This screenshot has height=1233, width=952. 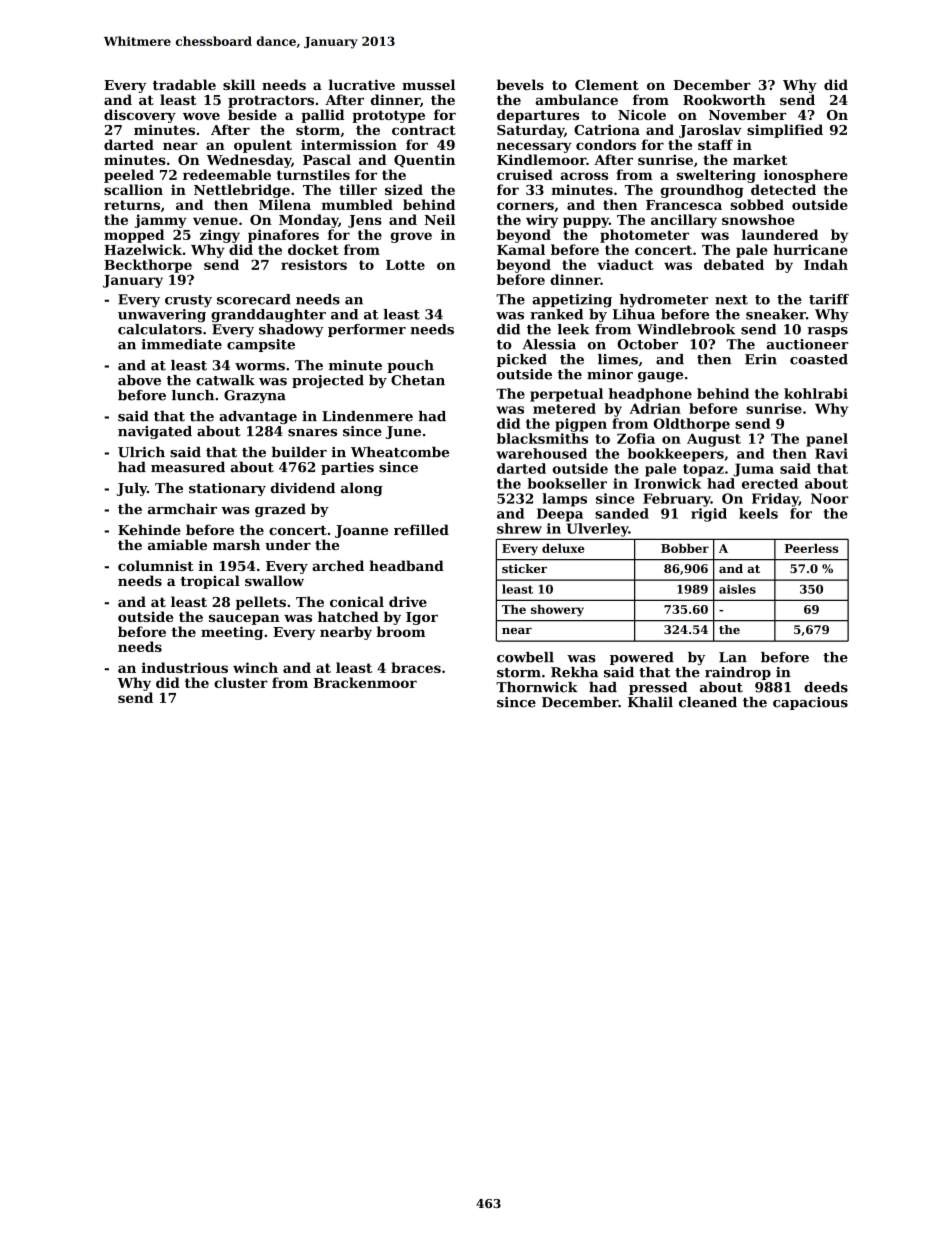 I want to click on shrew, so click(x=519, y=528).
